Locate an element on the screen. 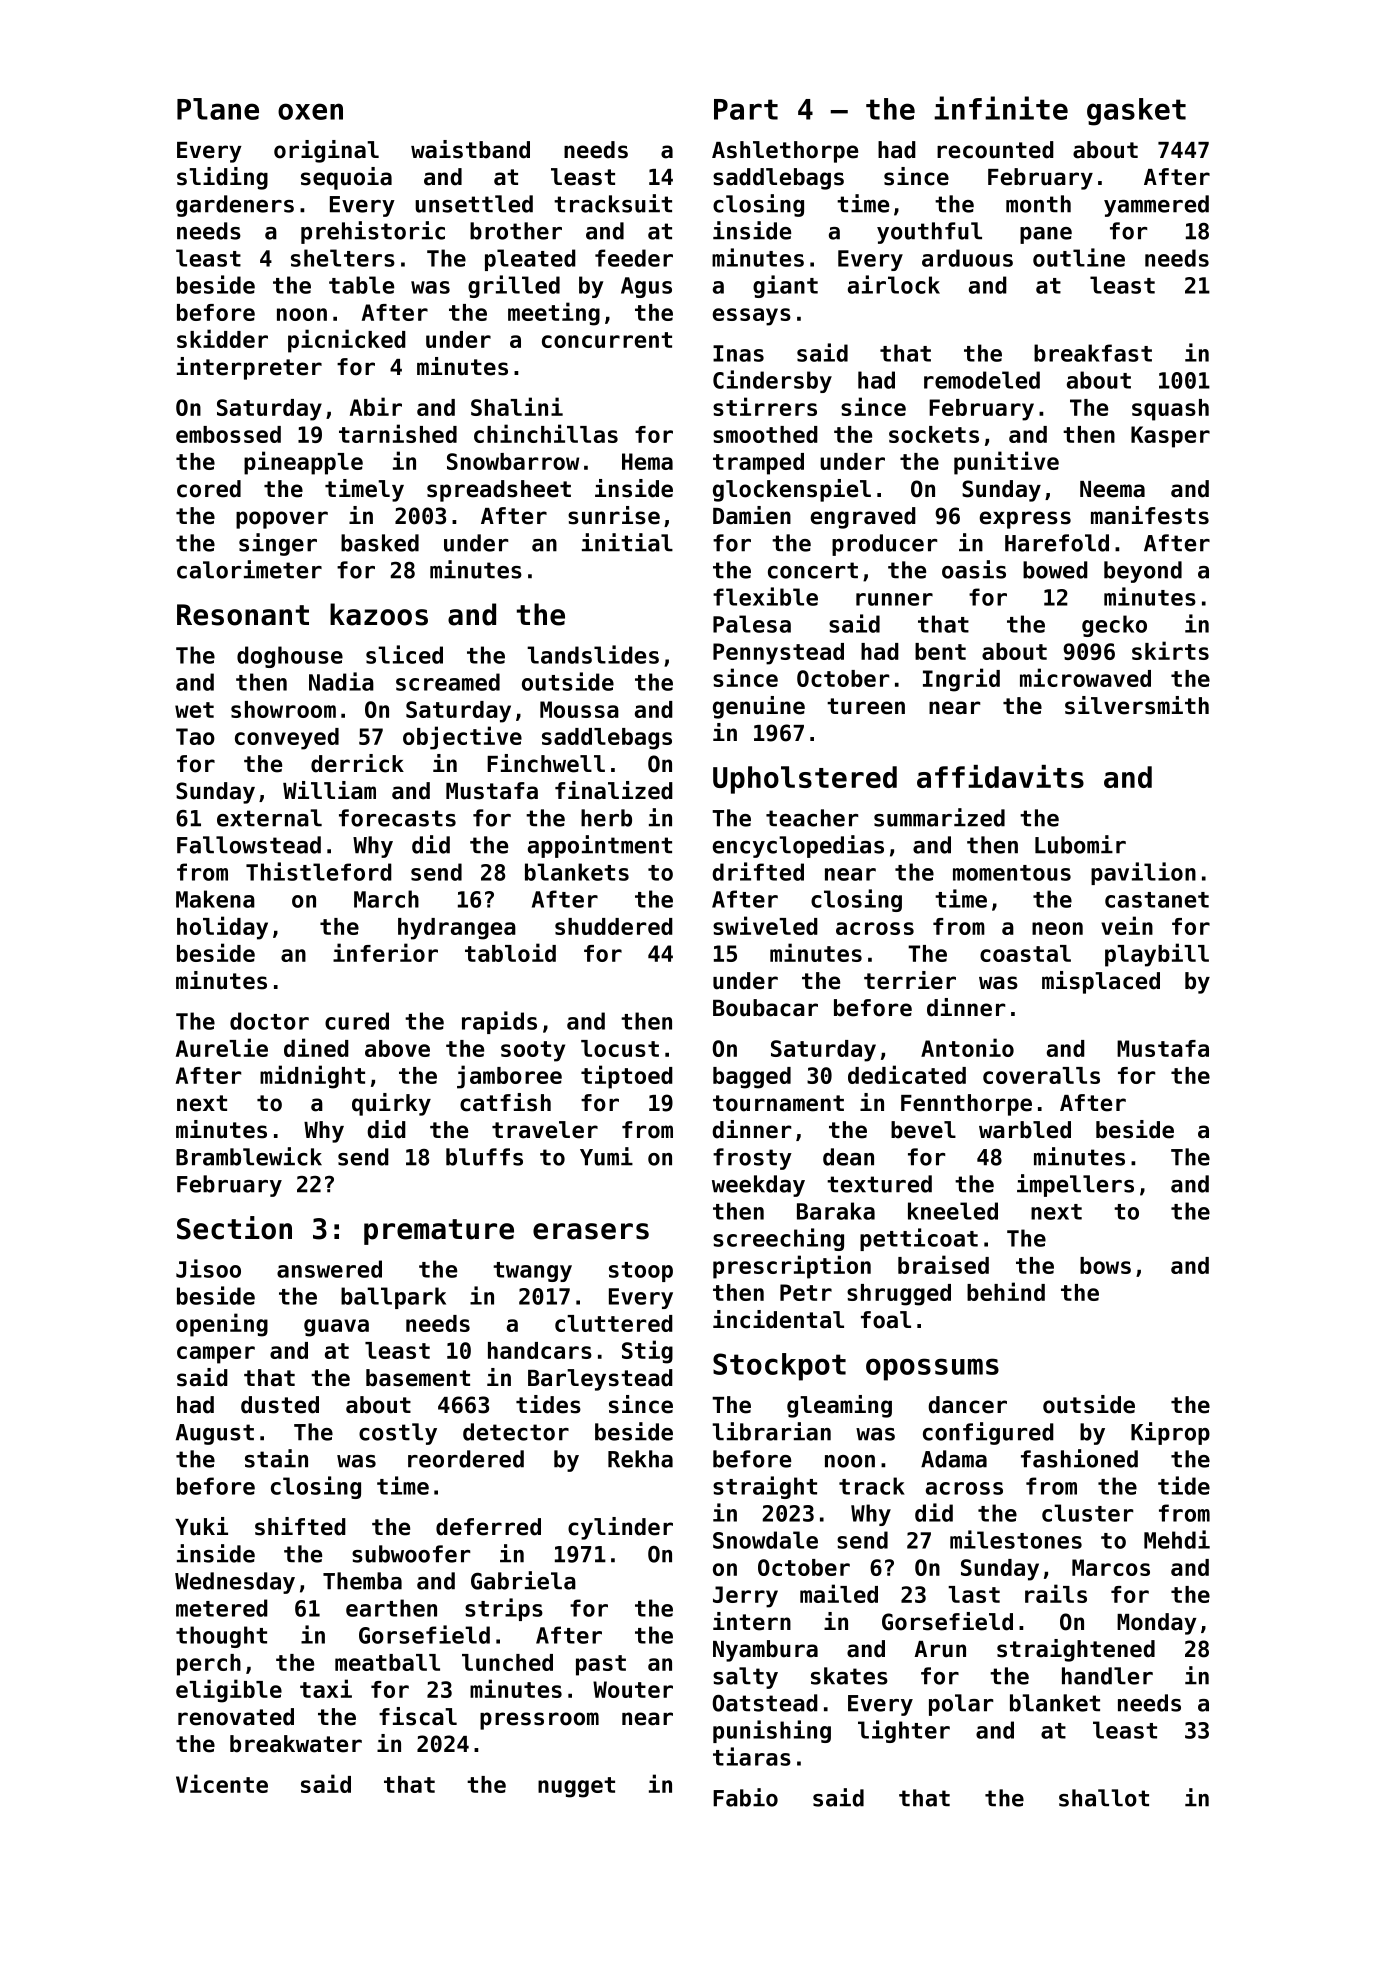 The width and height of the screenshot is (1386, 1969). frosty is located at coordinates (752, 1159).
